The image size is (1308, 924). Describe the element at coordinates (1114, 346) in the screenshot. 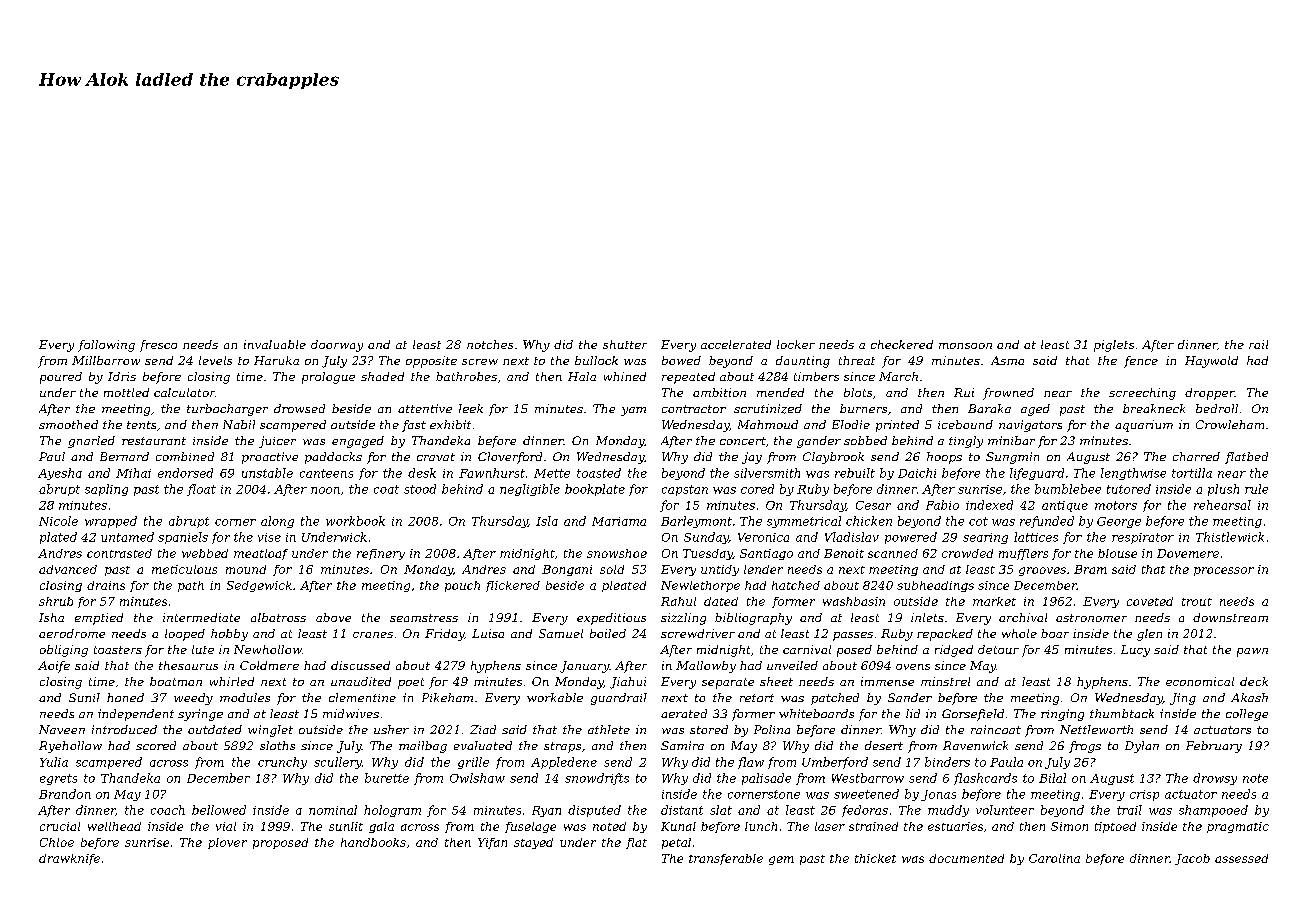

I see `piglets` at that location.
